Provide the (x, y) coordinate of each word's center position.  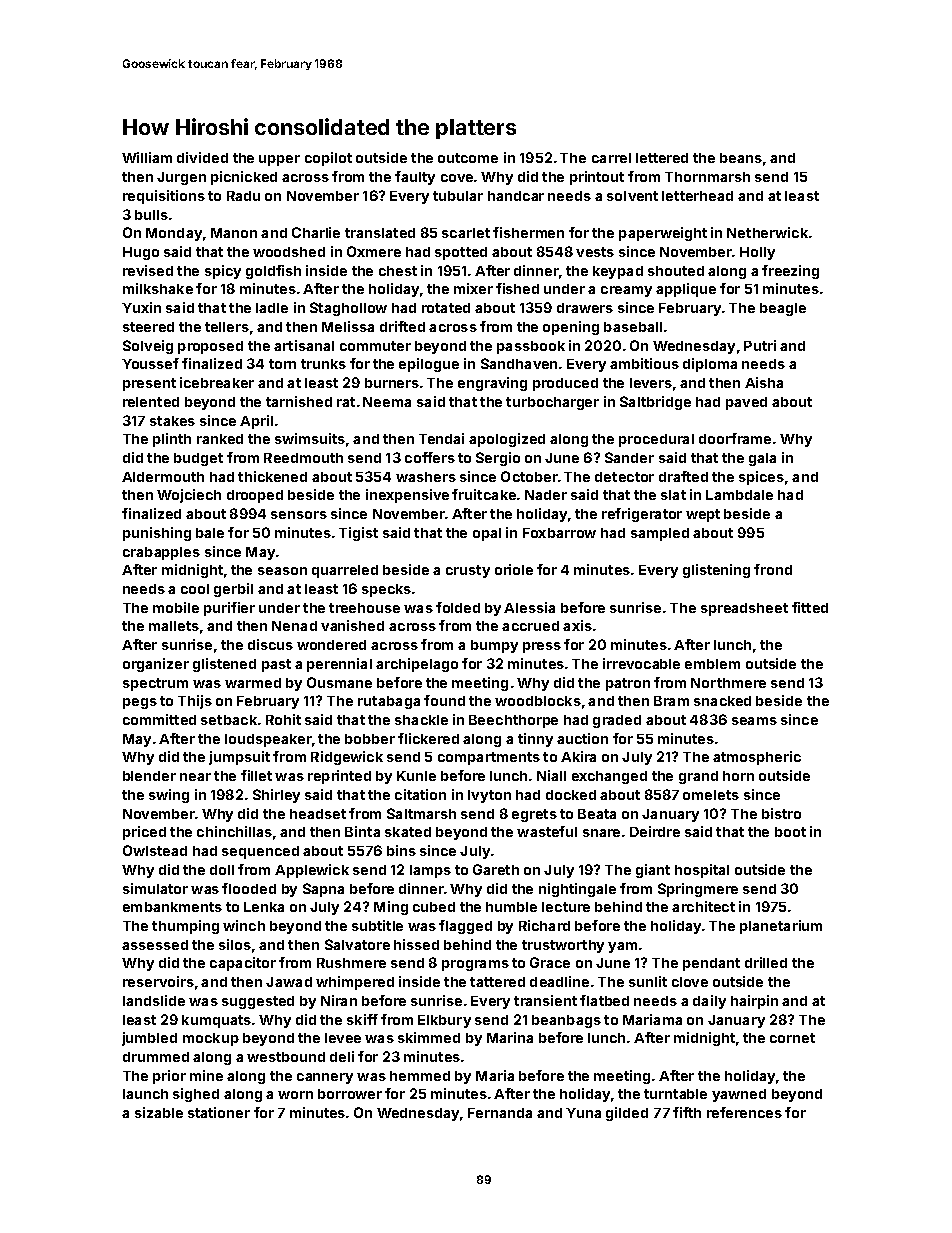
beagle (783, 309)
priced (144, 833)
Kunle (416, 776)
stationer (219, 1112)
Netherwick (767, 232)
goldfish (273, 272)
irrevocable (641, 663)
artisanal (304, 345)
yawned (739, 1095)
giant (653, 871)
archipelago (417, 665)
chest (398, 271)
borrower (350, 1094)
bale (210, 533)
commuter (375, 346)
